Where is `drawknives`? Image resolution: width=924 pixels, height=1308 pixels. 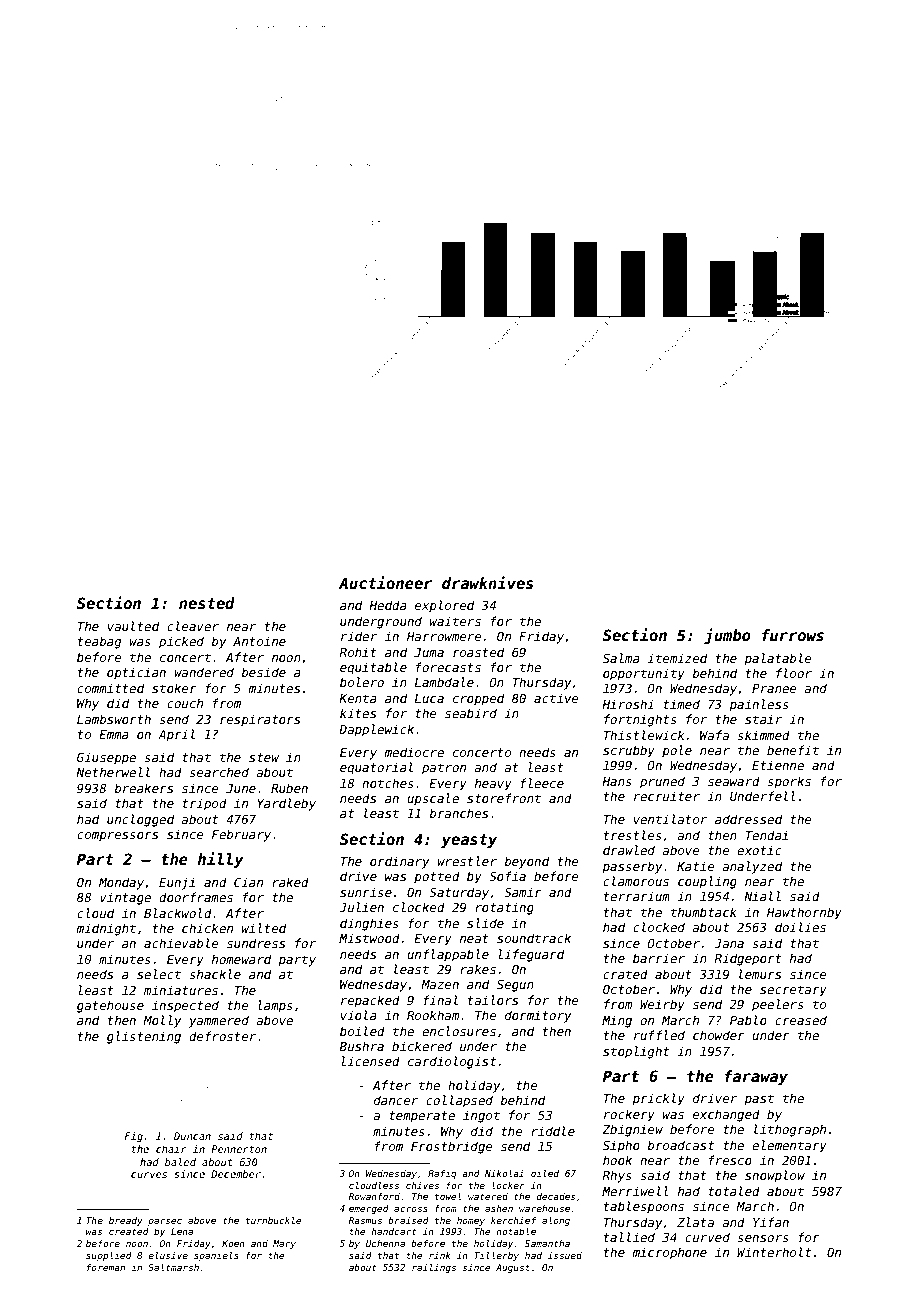 drawknives is located at coordinates (487, 582).
